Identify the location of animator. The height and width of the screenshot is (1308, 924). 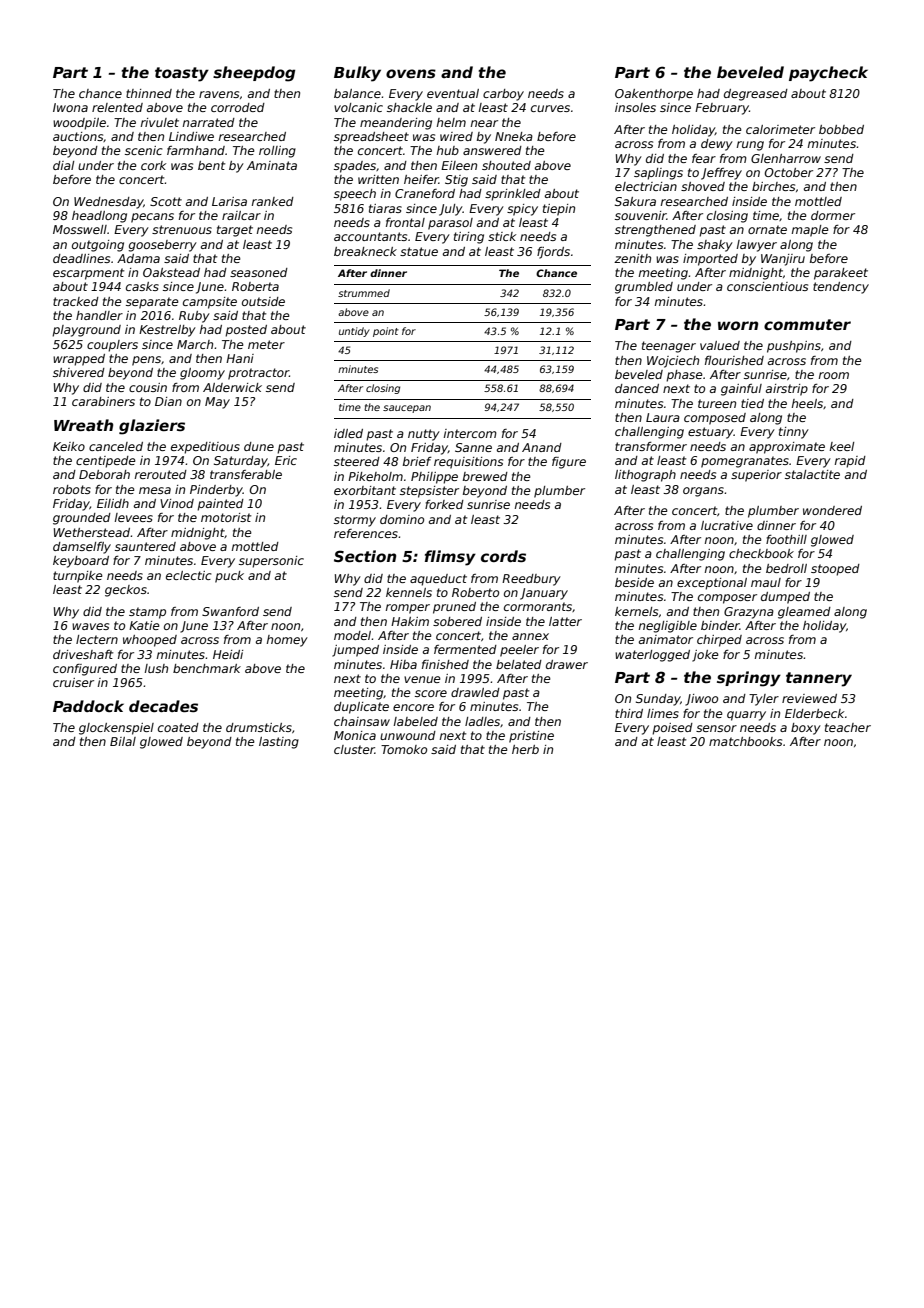
(666, 639).
